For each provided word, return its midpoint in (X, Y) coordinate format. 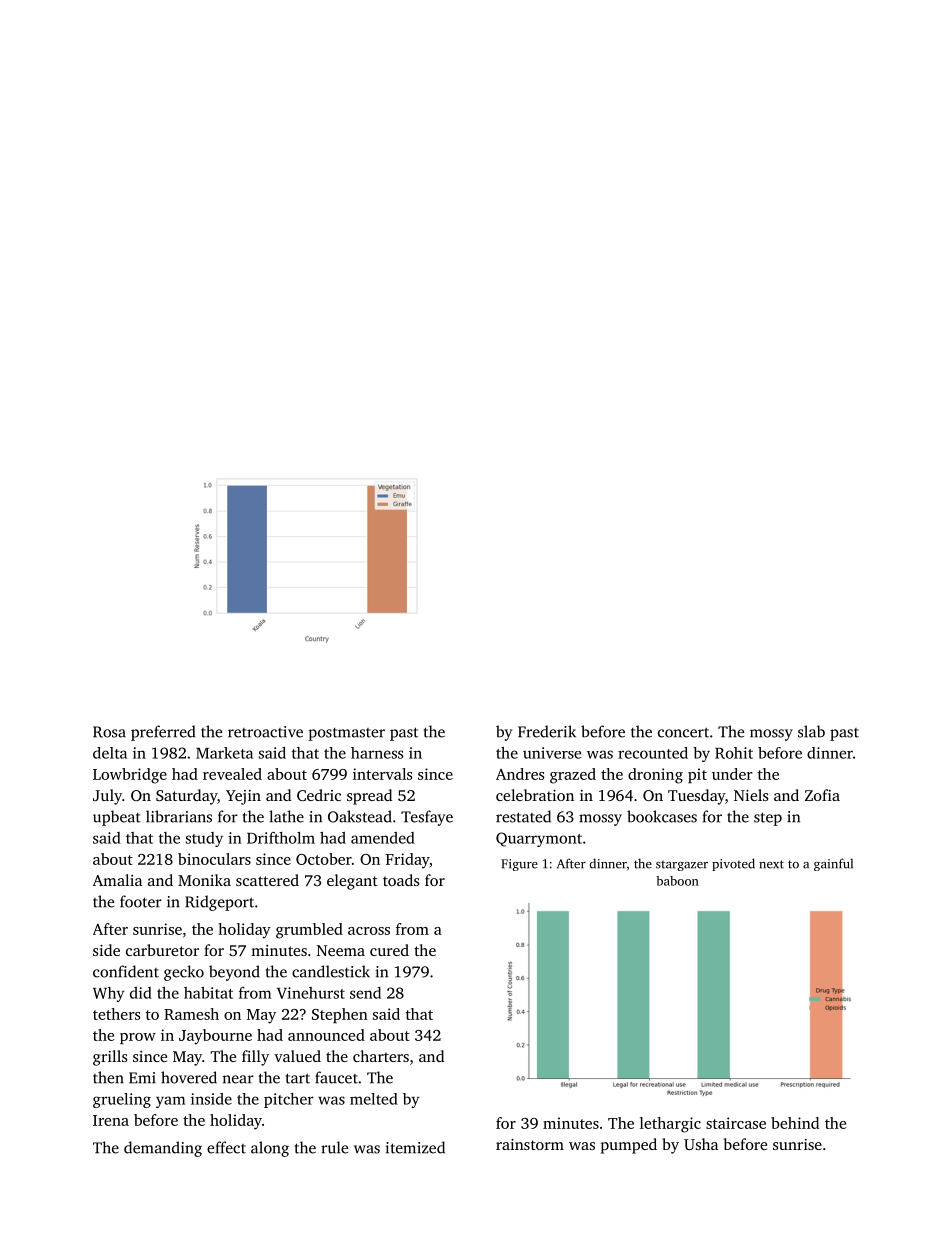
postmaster (346, 734)
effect (226, 1147)
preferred (163, 733)
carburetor (162, 950)
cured (389, 950)
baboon (677, 881)
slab (811, 731)
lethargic (670, 1125)
